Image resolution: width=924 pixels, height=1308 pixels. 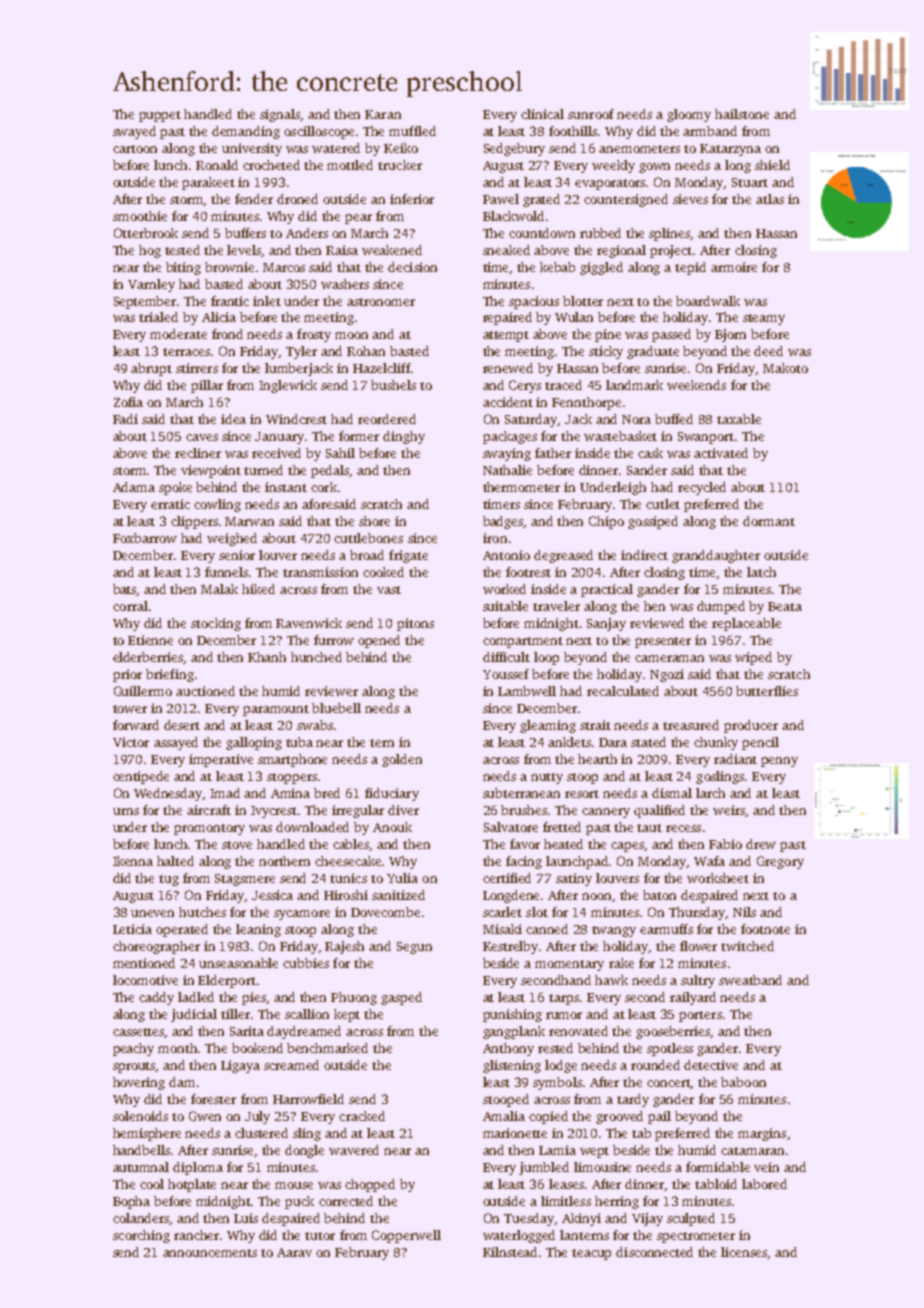 I want to click on dismal, so click(x=672, y=793).
